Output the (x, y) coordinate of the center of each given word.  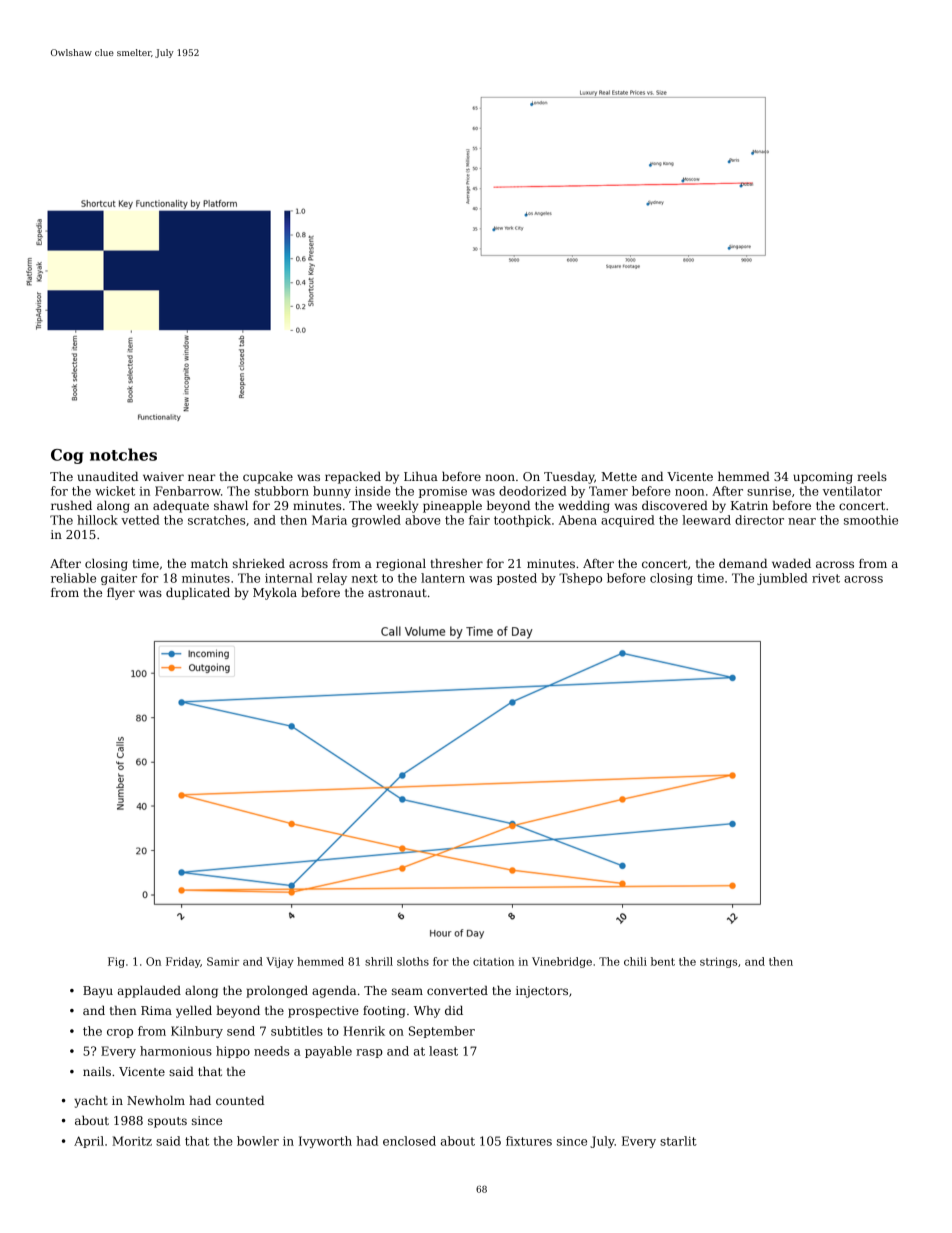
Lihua (421, 476)
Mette (619, 476)
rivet (826, 578)
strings (718, 962)
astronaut (397, 593)
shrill (379, 961)
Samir (223, 961)
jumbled (782, 579)
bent (663, 961)
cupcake (268, 477)
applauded (149, 991)
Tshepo (580, 579)
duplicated (198, 593)
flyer (121, 593)
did (454, 1010)
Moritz (132, 1141)
